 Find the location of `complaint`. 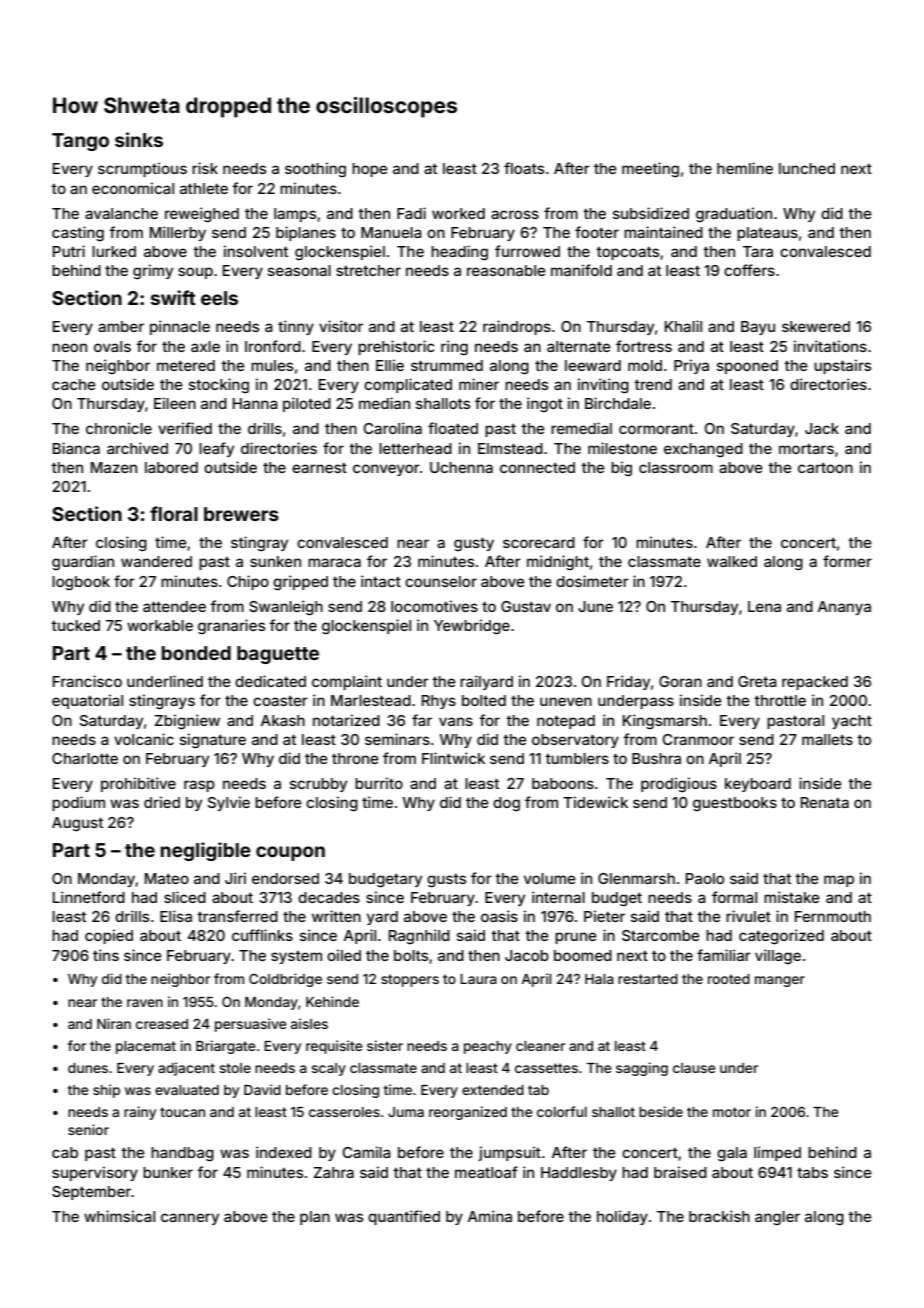

complaint is located at coordinates (347, 682).
